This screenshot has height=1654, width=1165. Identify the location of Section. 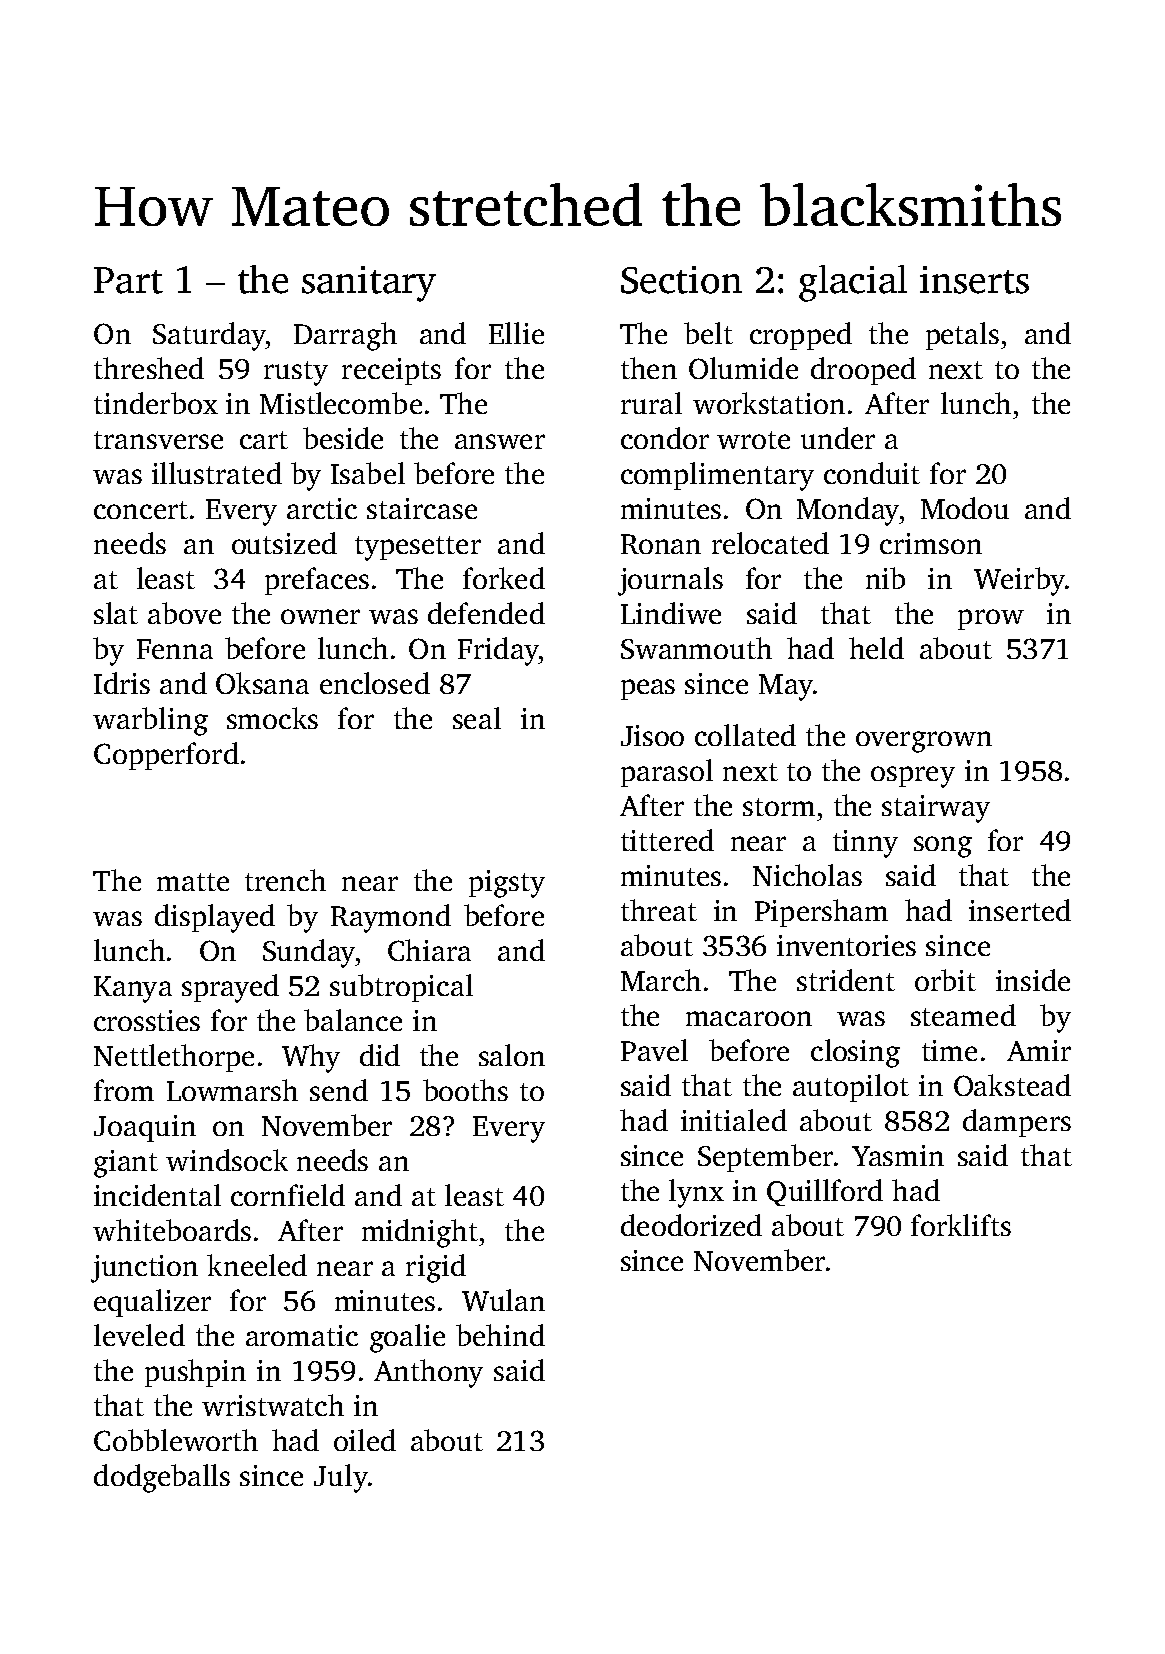
(681, 280).
